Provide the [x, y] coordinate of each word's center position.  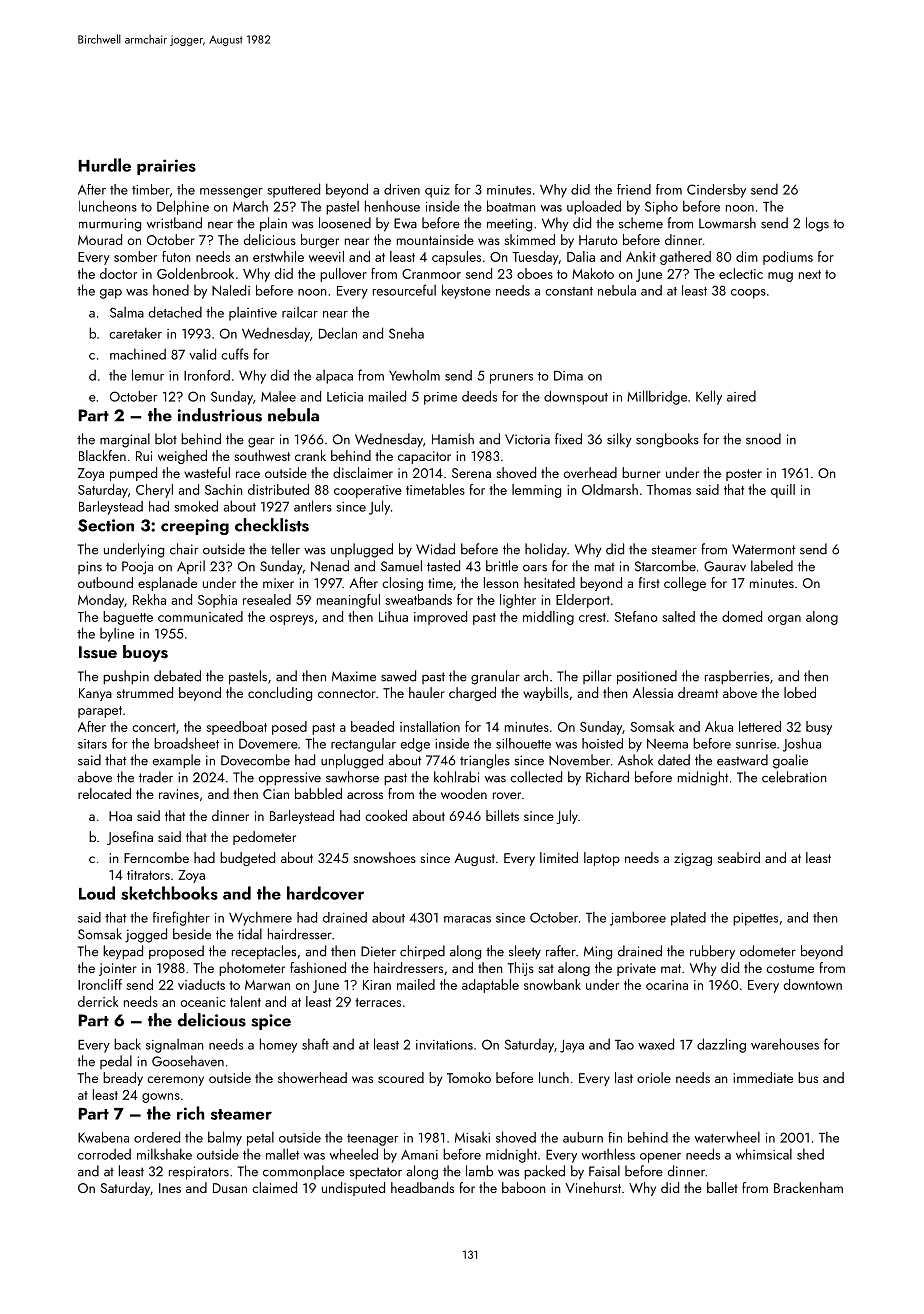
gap [111, 294]
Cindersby [716, 191]
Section [106, 525]
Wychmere [260, 919]
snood [763, 439]
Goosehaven [188, 1061]
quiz [437, 191]
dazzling [721, 1045]
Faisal [604, 1171]
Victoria [527, 439]
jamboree [638, 918]
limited [559, 857]
